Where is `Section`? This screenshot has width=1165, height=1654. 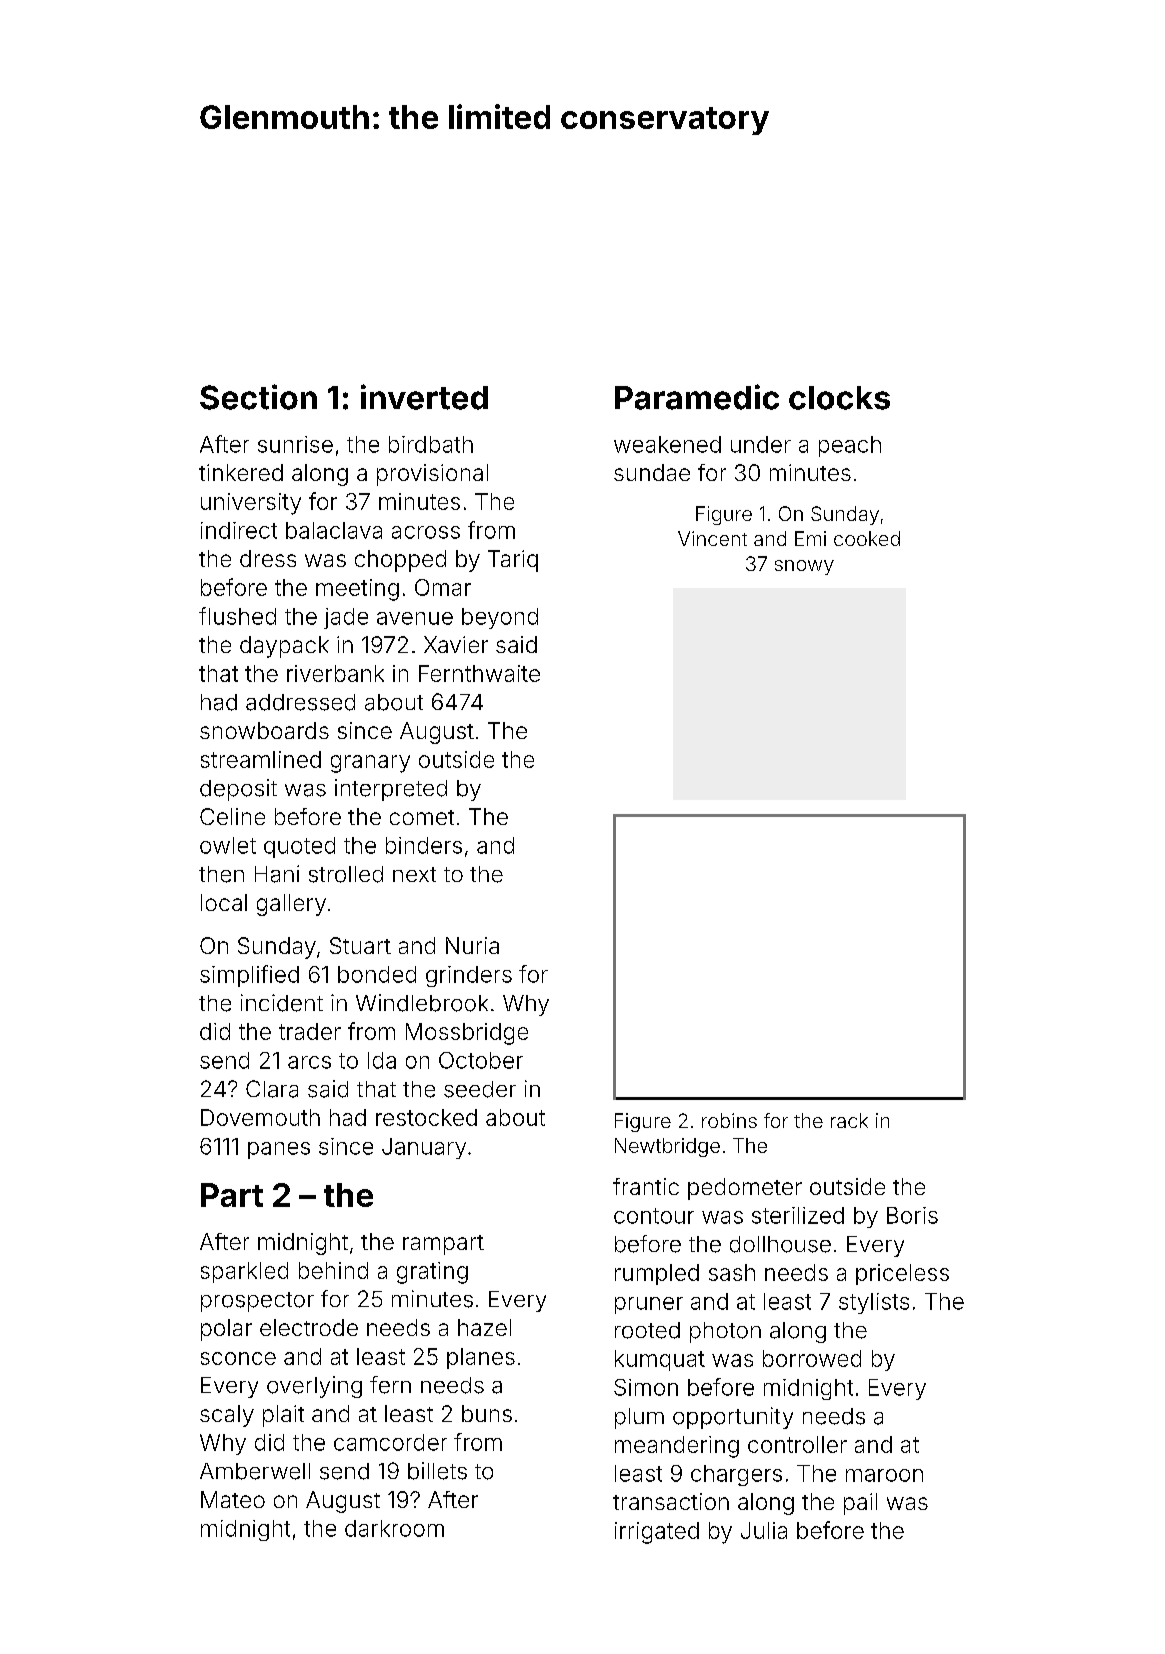
Section is located at coordinates (258, 397).
